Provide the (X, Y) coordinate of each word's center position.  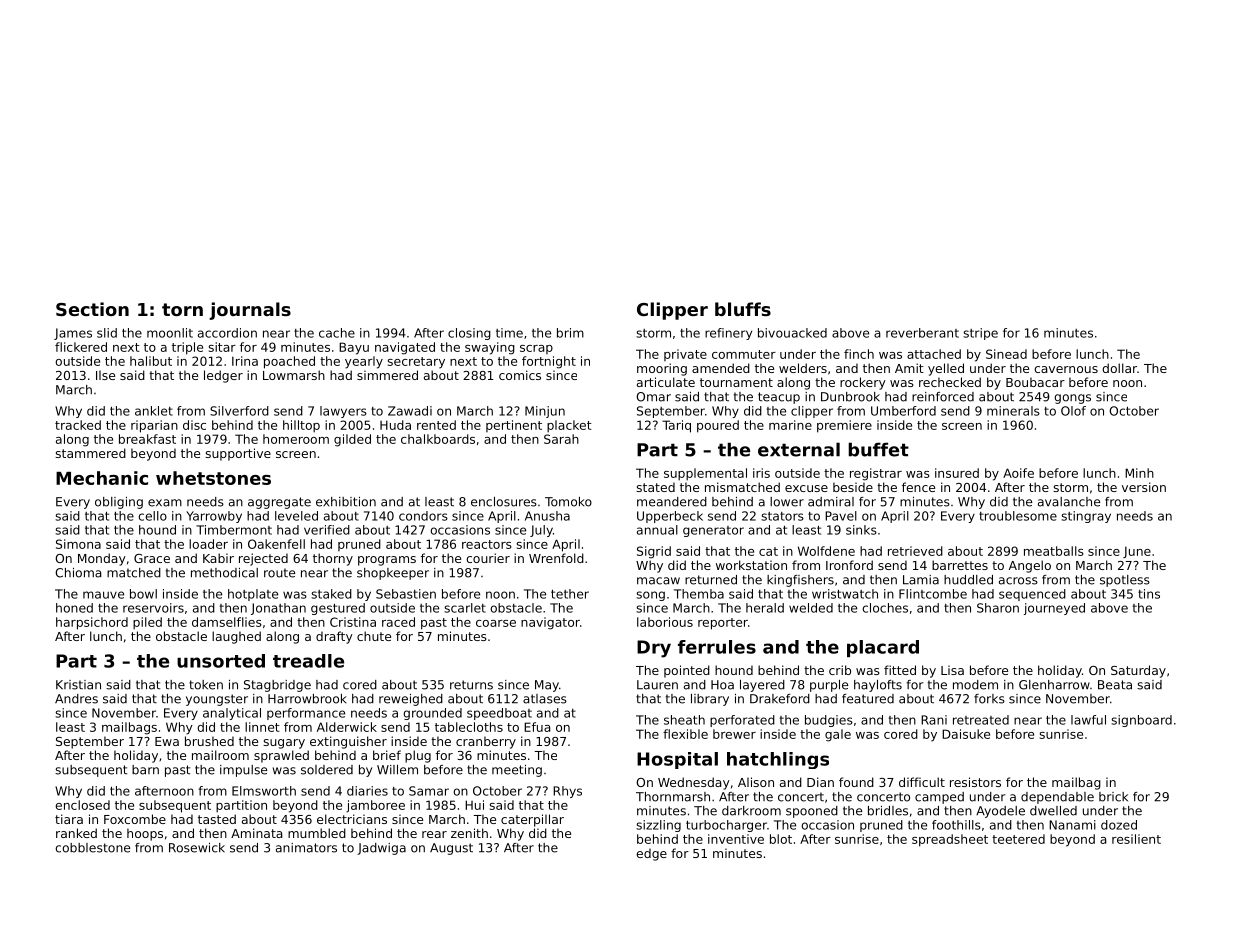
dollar (1119, 368)
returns (471, 685)
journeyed (1054, 609)
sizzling (658, 826)
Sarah (561, 439)
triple (187, 348)
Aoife (1018, 473)
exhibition (346, 502)
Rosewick (197, 848)
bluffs (743, 309)
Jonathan (278, 609)
